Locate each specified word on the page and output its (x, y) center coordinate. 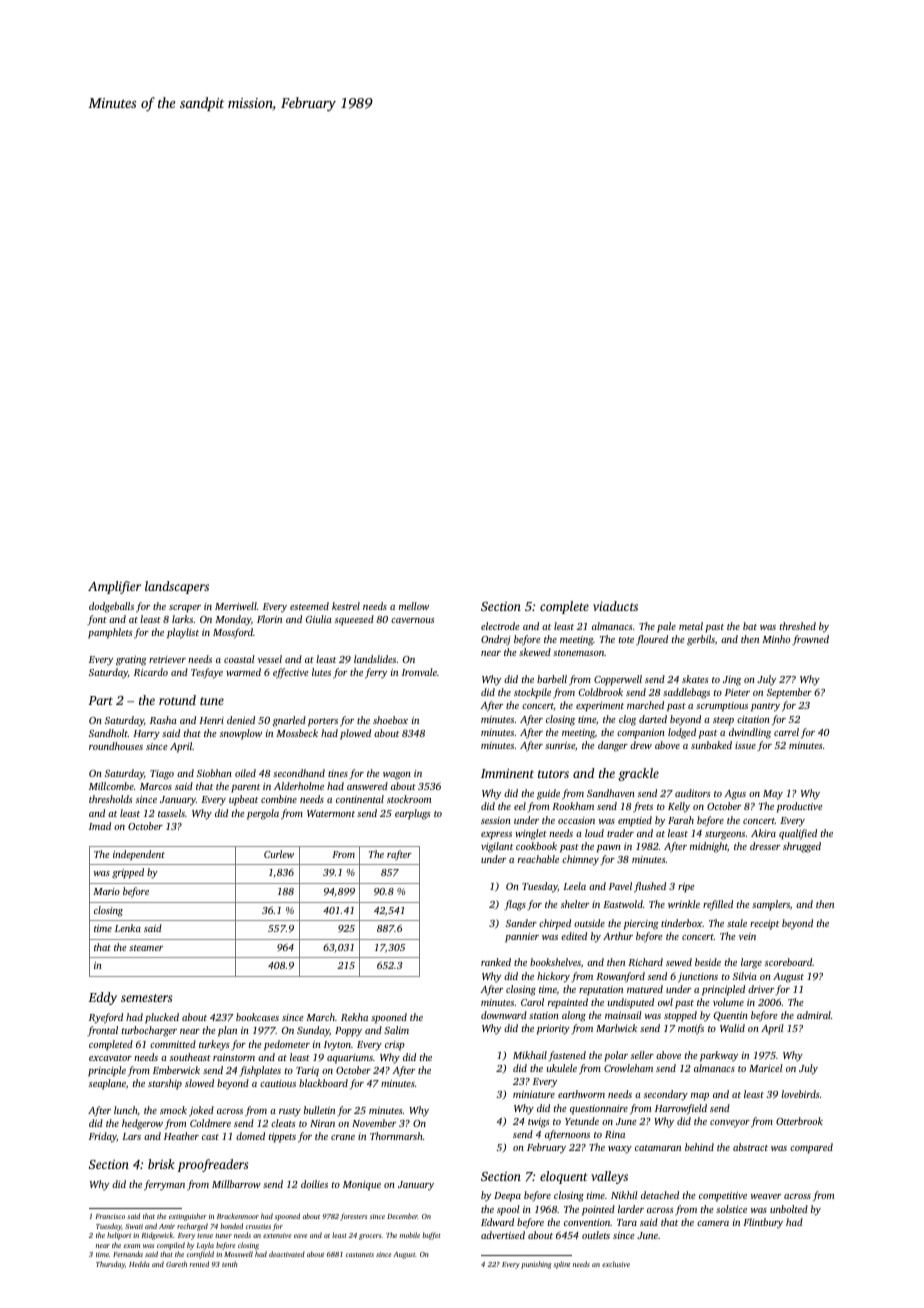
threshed (798, 626)
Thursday (110, 1265)
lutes (321, 672)
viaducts (615, 606)
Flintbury (763, 1223)
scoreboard (788, 962)
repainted (568, 1003)
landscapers (177, 587)
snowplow (241, 734)
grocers (370, 1237)
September (789, 693)
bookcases (257, 1017)
